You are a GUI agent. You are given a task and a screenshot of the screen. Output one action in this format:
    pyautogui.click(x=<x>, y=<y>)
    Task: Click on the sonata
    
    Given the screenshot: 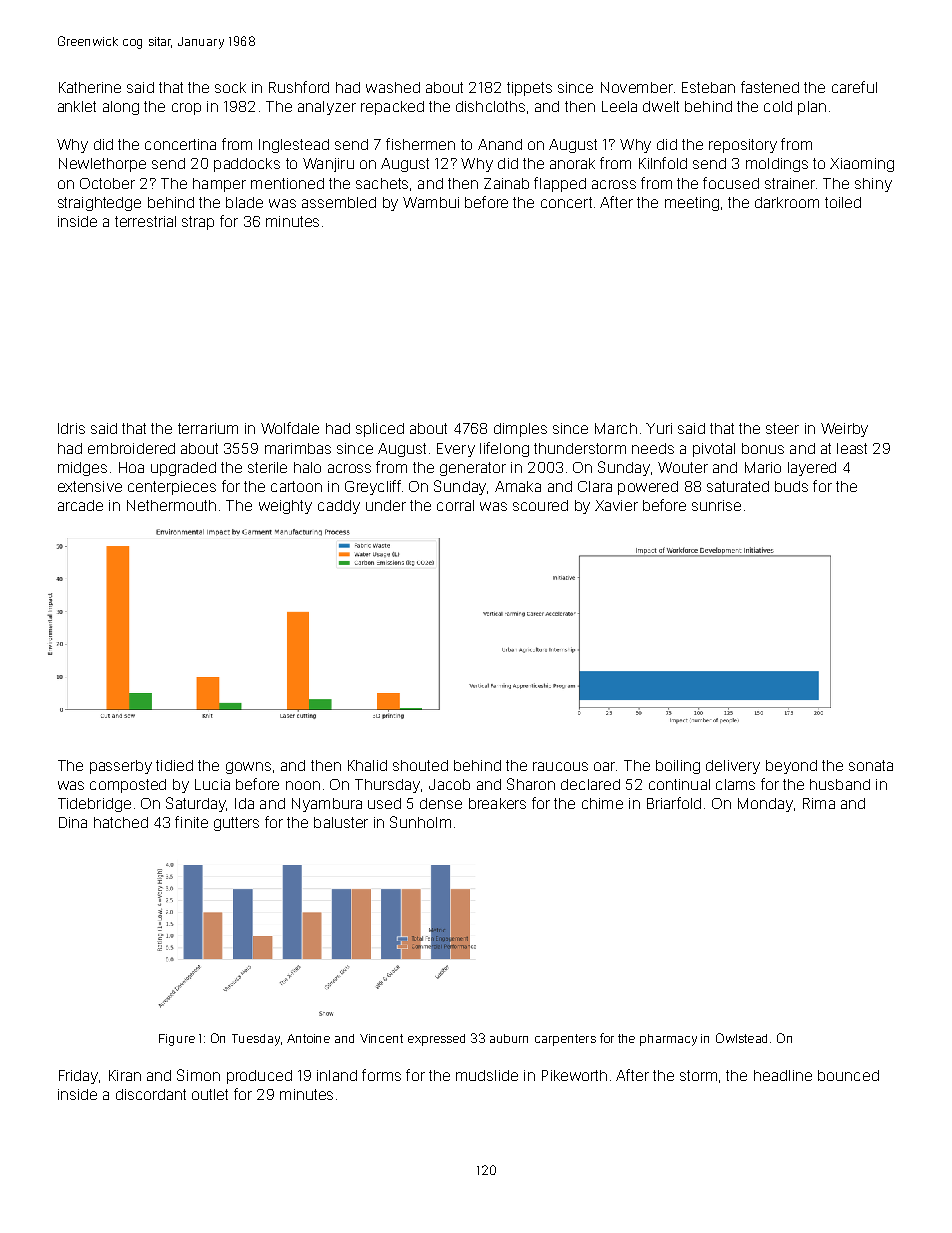 What is the action you would take?
    pyautogui.click(x=871, y=765)
